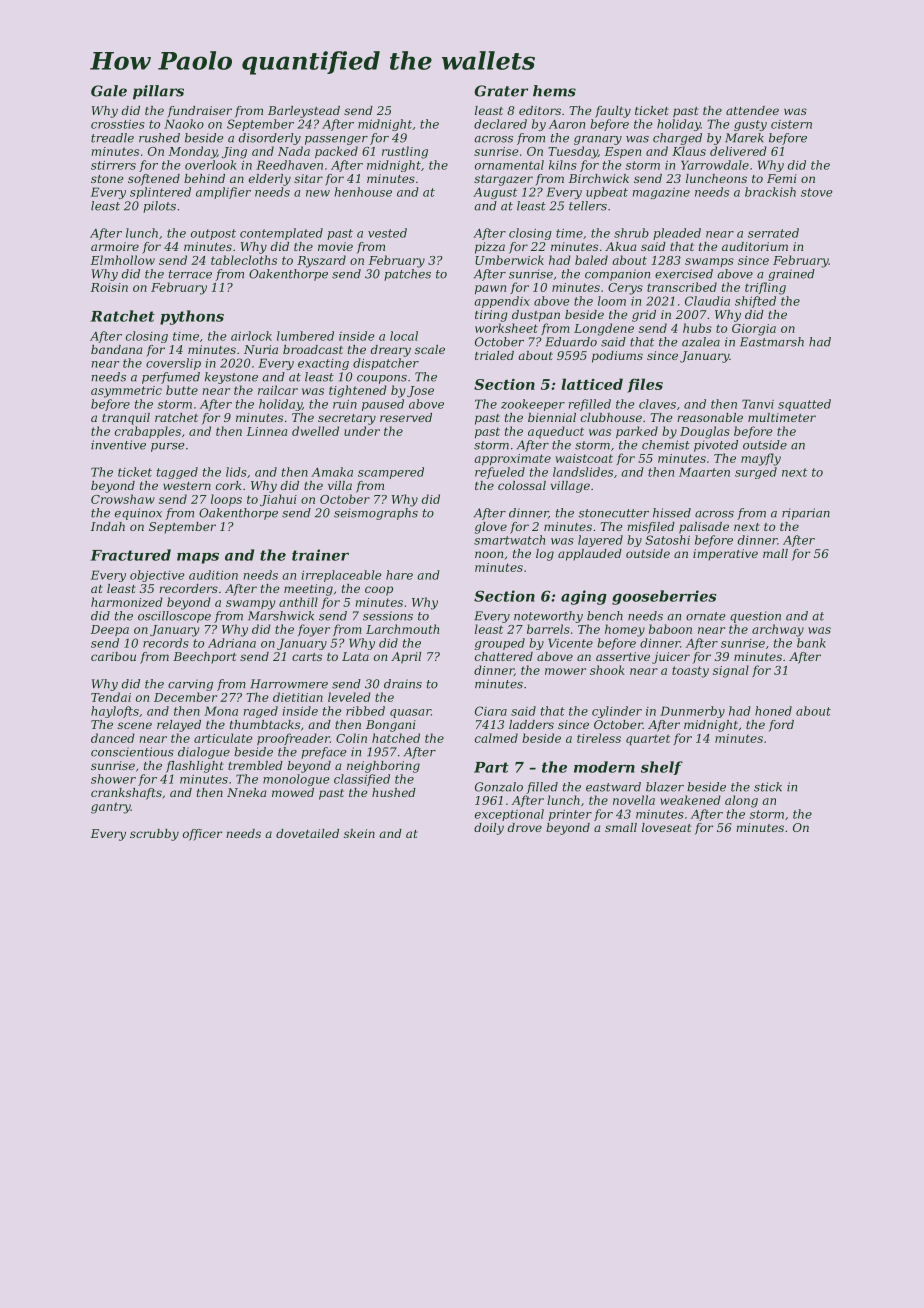 The width and height of the screenshot is (924, 1308). What do you see at coordinates (213, 234) in the screenshot?
I see `outpost` at bounding box center [213, 234].
